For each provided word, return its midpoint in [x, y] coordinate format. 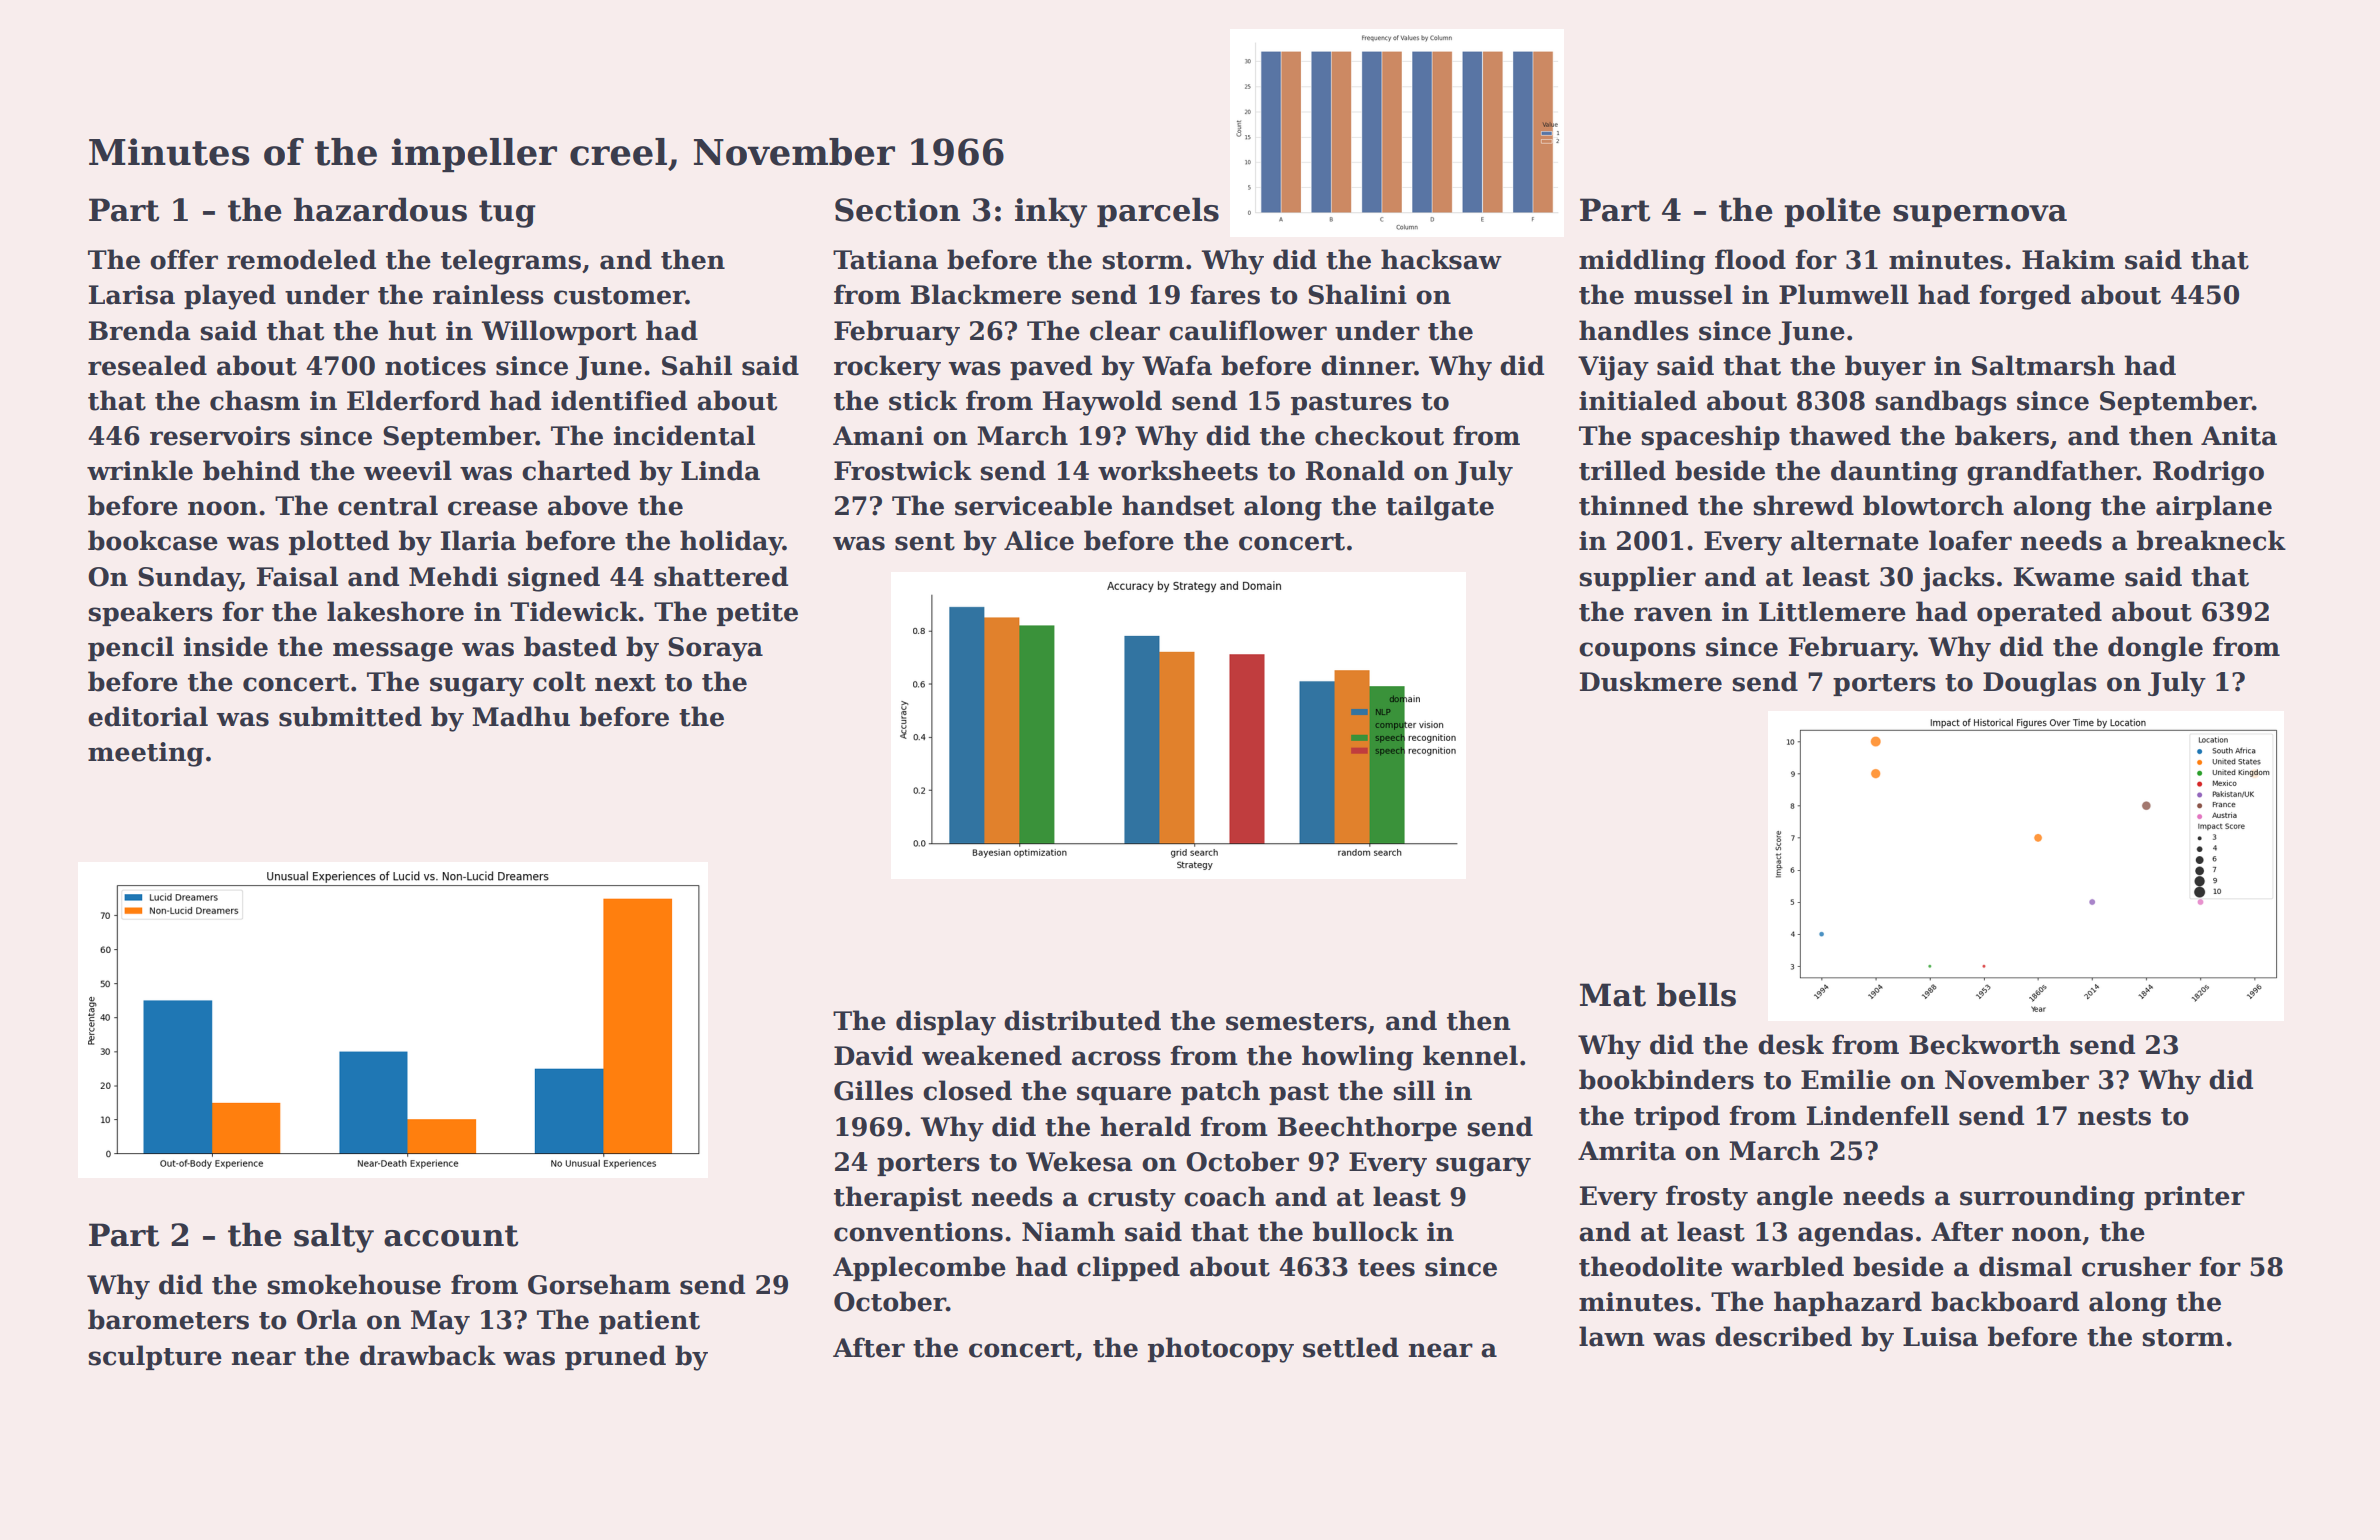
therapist [898, 1198]
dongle [2155, 649]
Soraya [715, 649]
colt [559, 681]
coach [1225, 1196]
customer [620, 296]
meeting [146, 754]
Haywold [1102, 403]
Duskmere [1651, 681]
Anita [2239, 436]
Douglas [2040, 684]
